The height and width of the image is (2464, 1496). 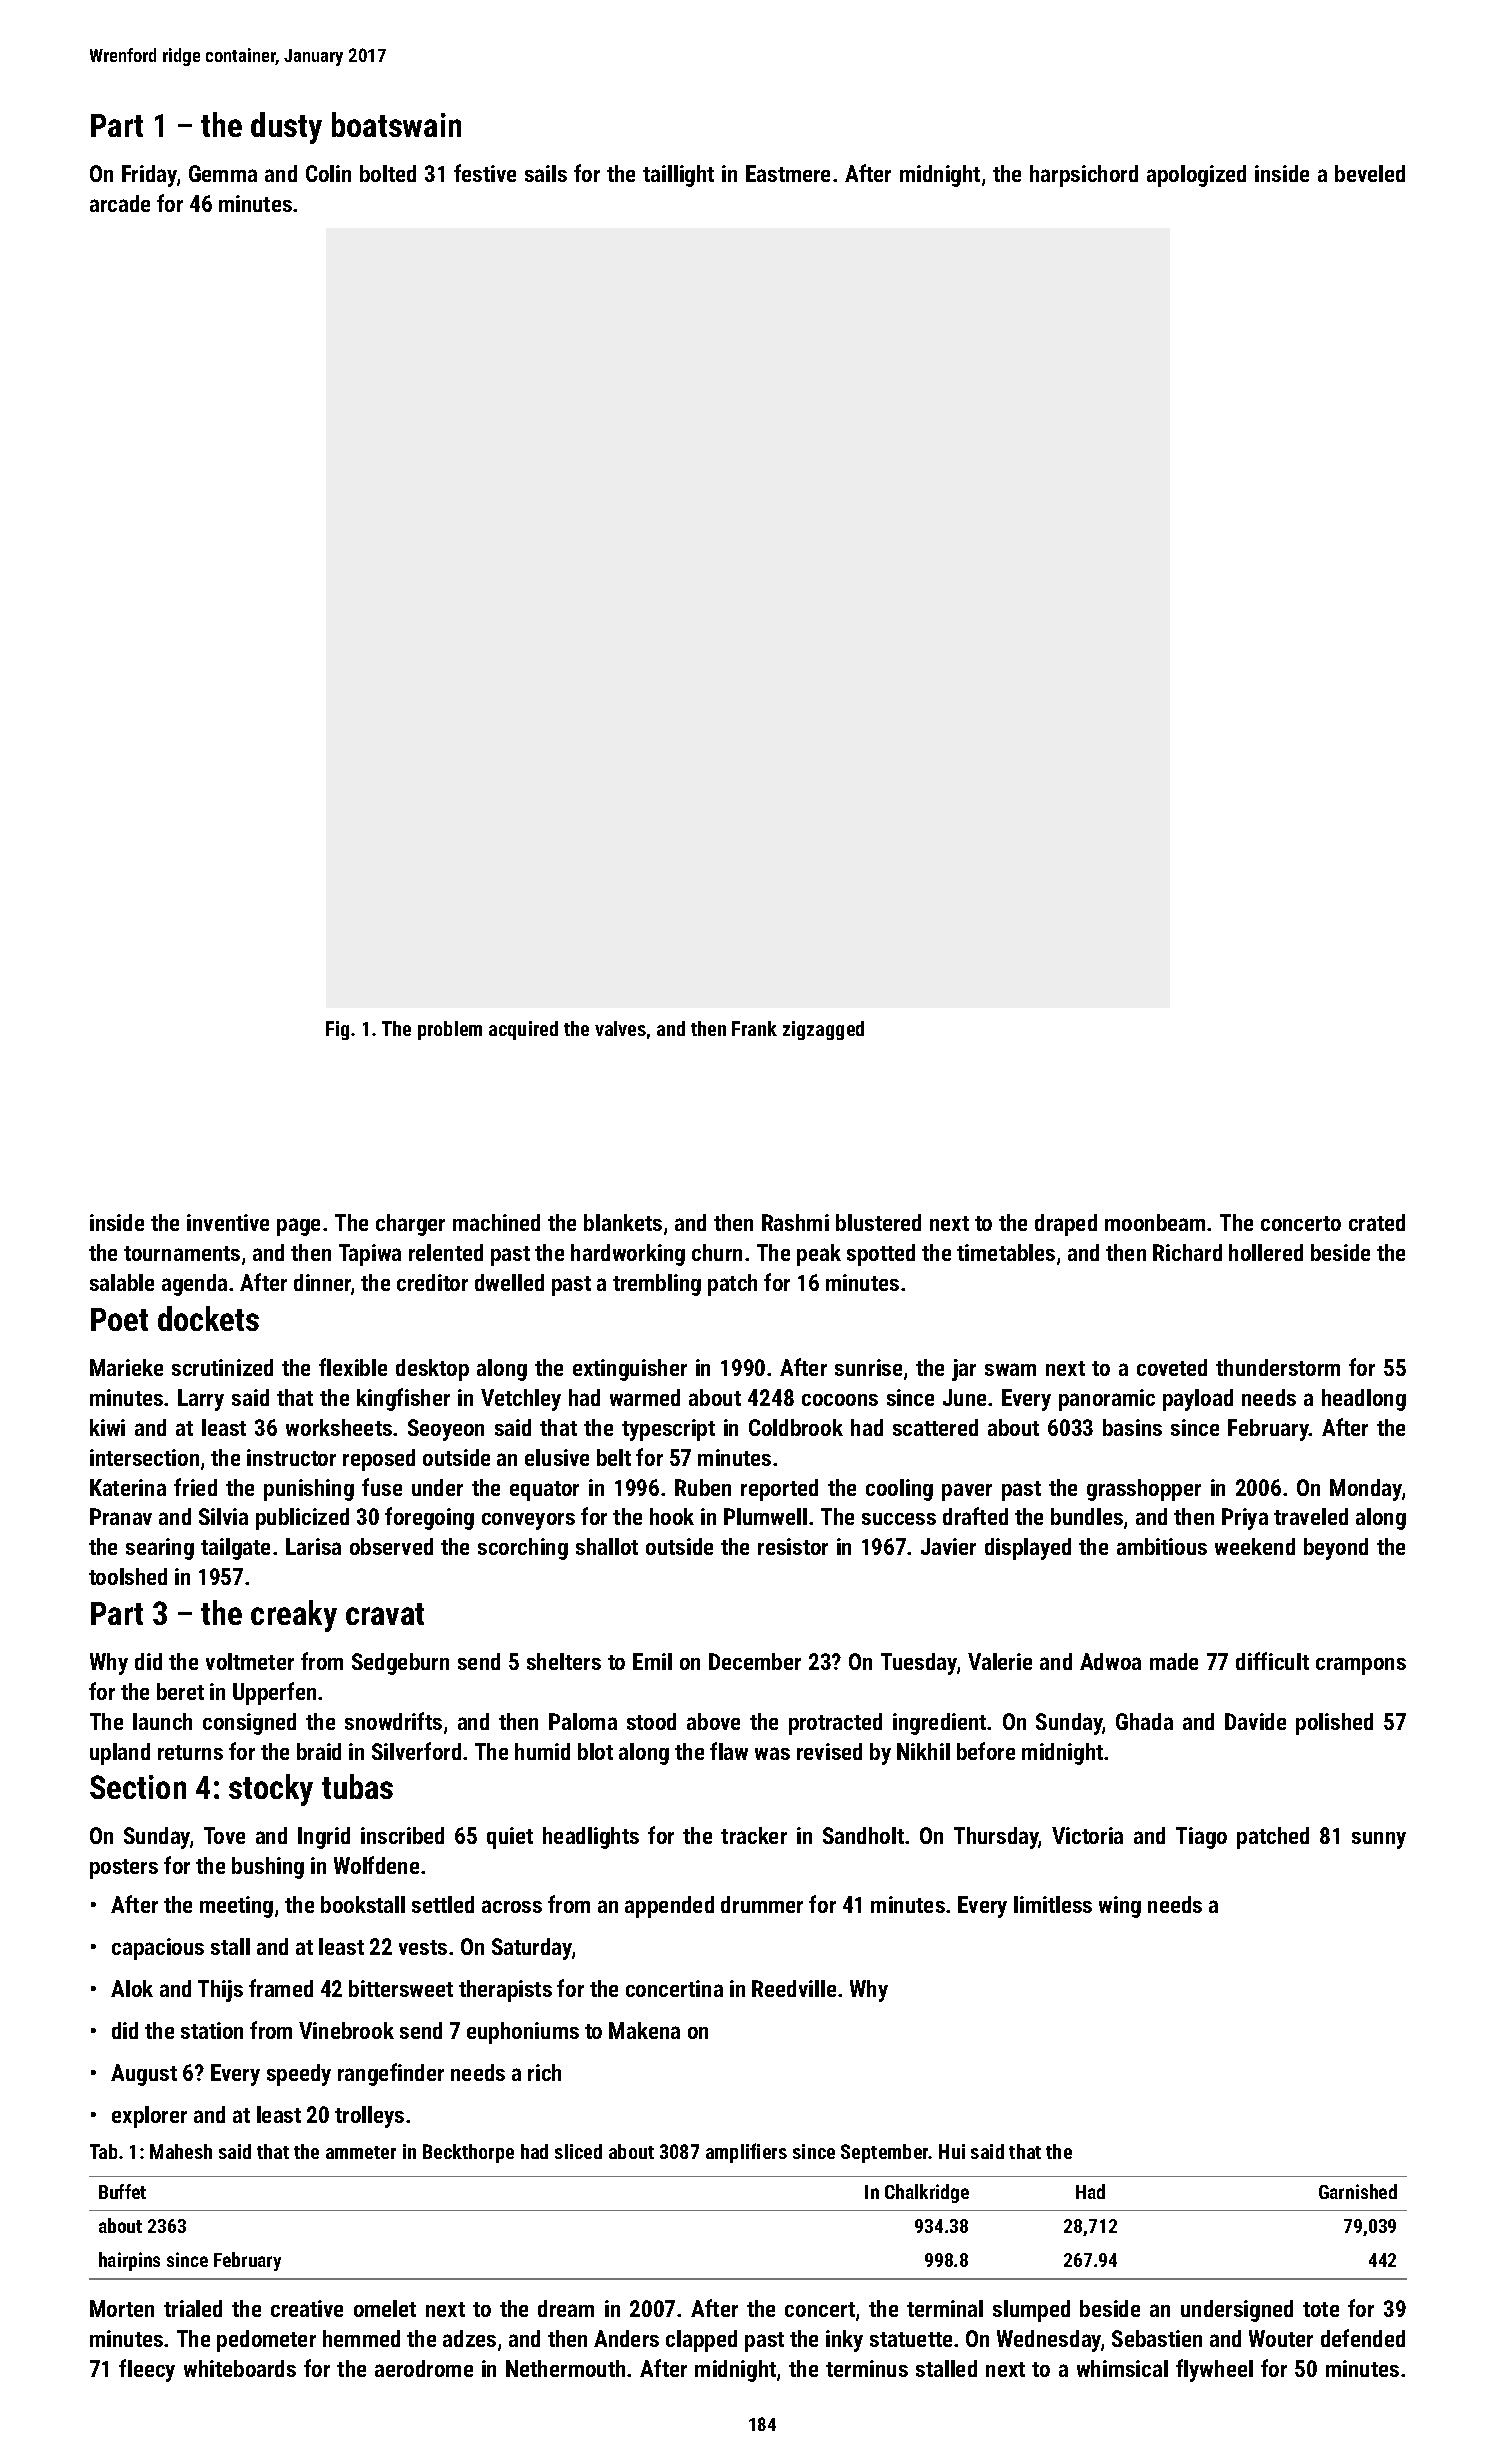 What do you see at coordinates (701, 2341) in the image?
I see `clapped` at bounding box center [701, 2341].
